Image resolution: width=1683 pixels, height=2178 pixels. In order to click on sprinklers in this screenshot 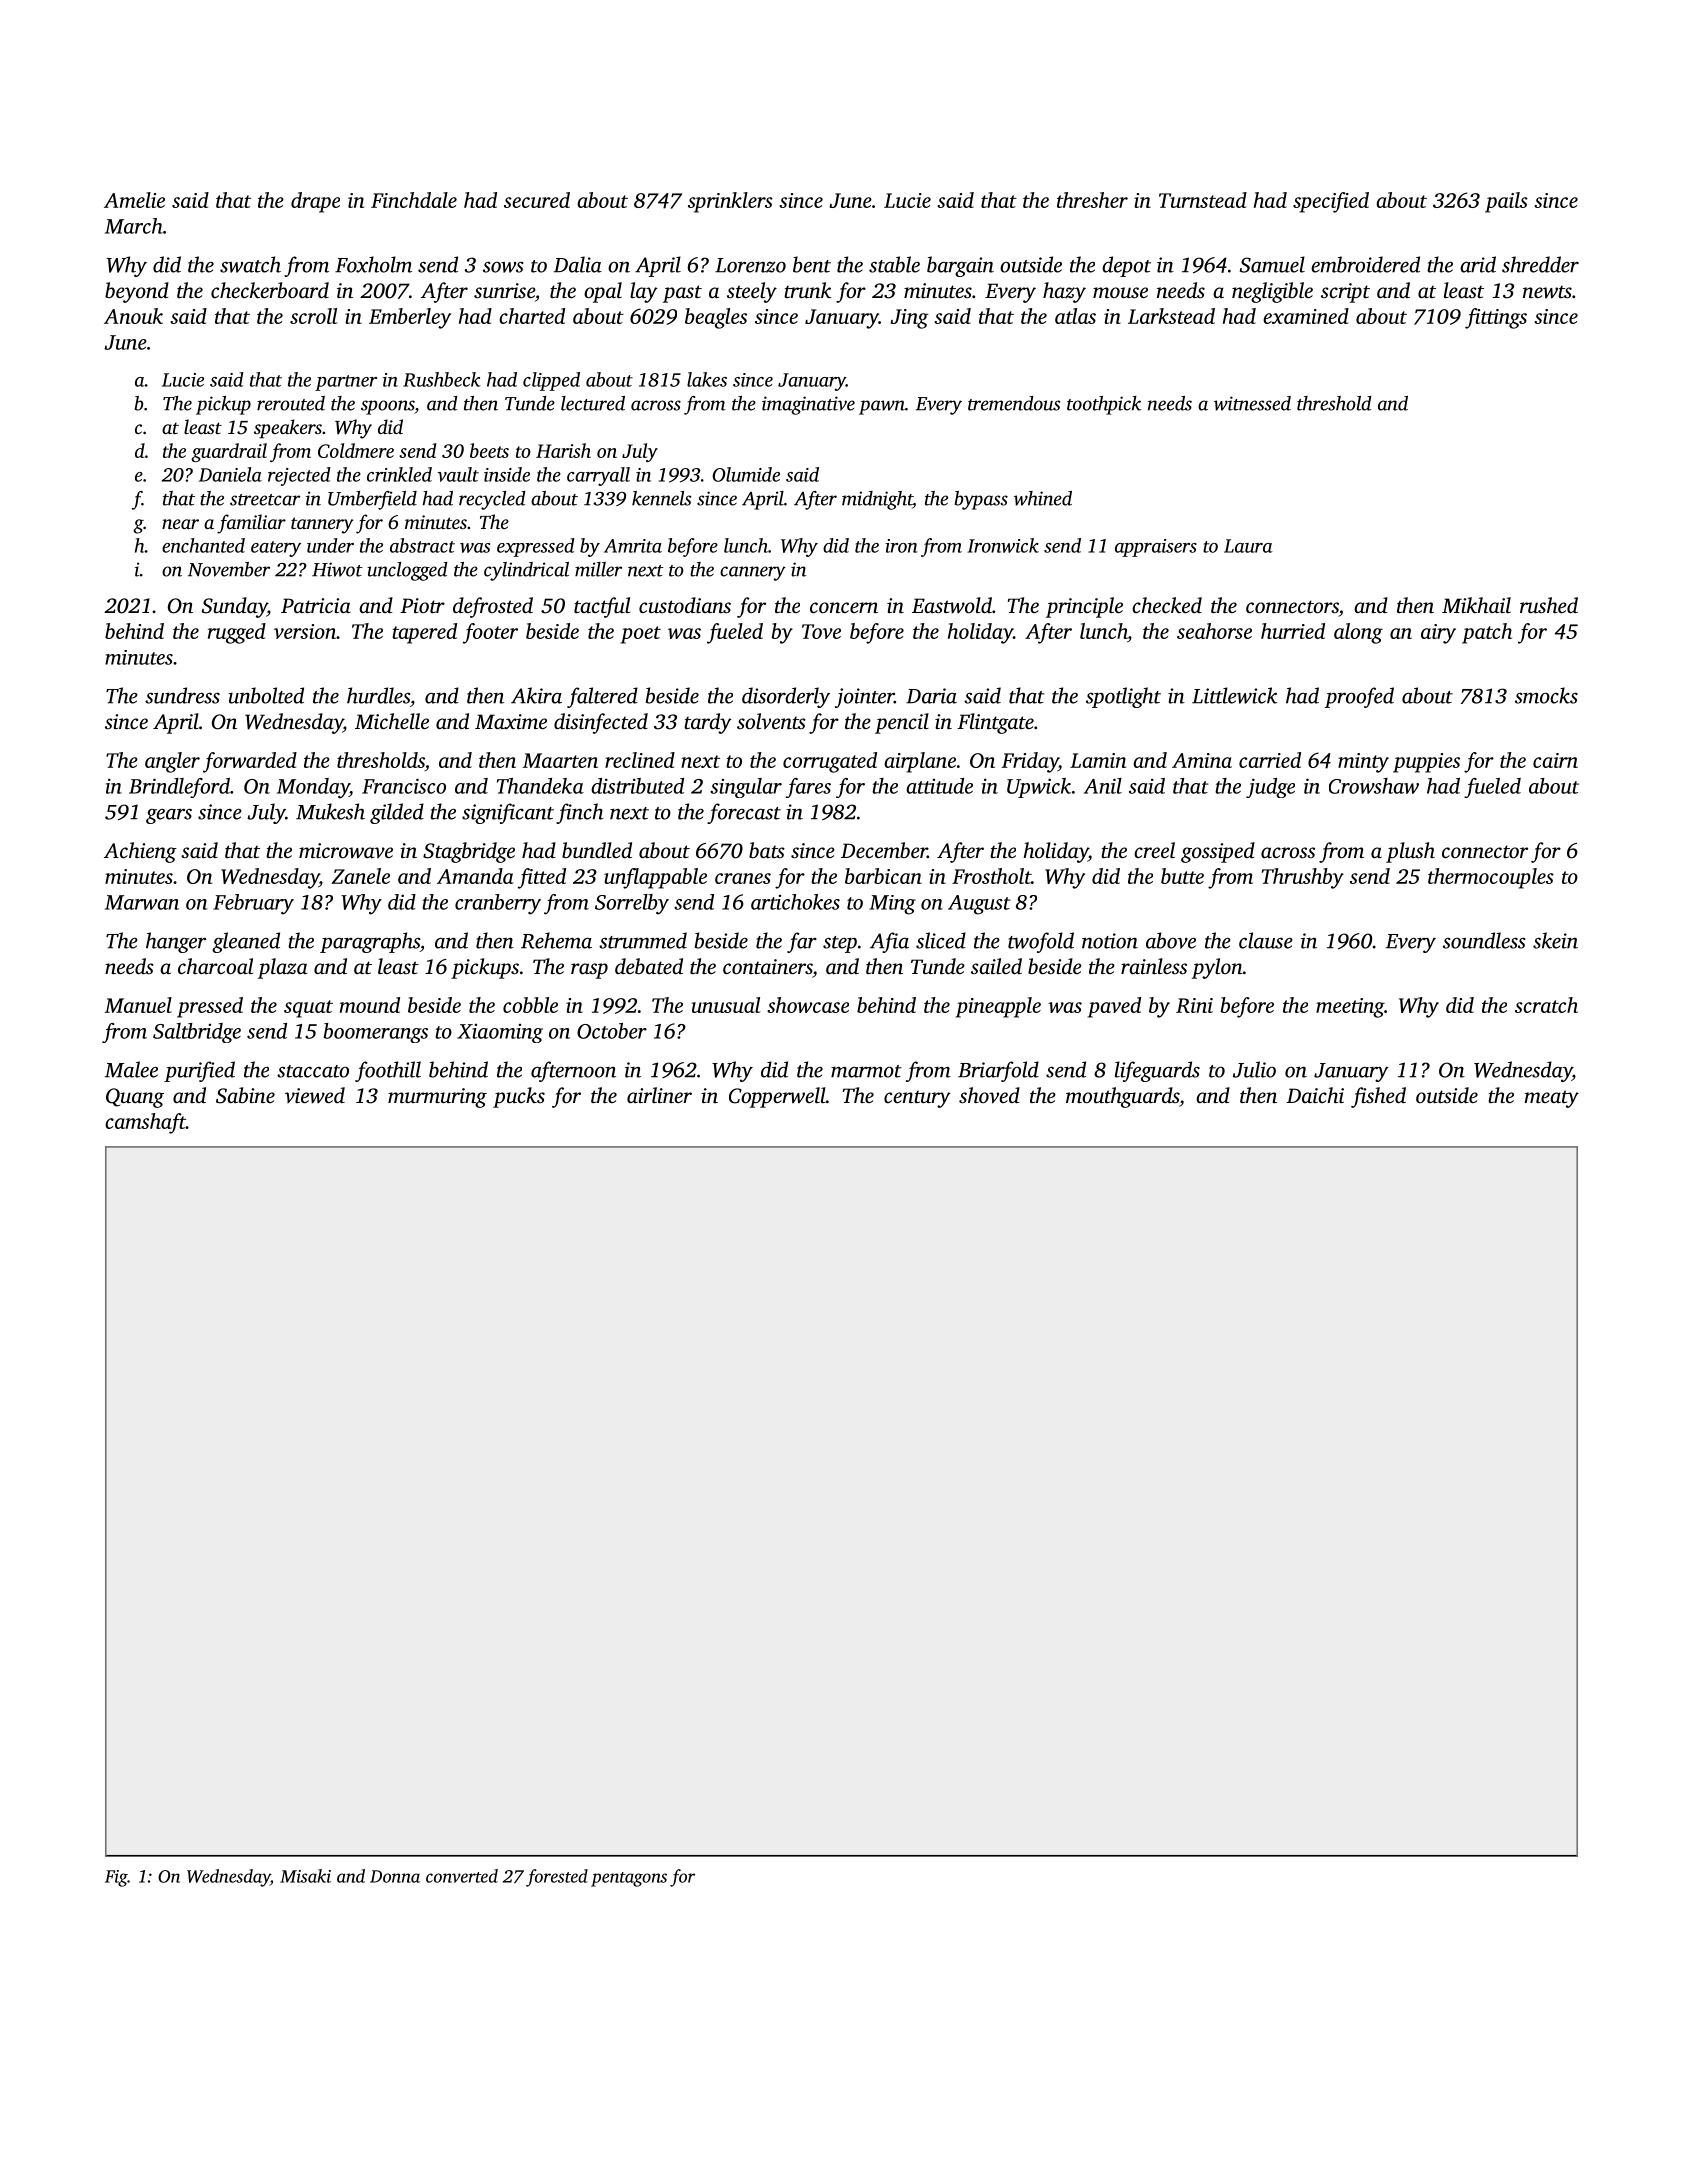, I will do `click(730, 202)`.
